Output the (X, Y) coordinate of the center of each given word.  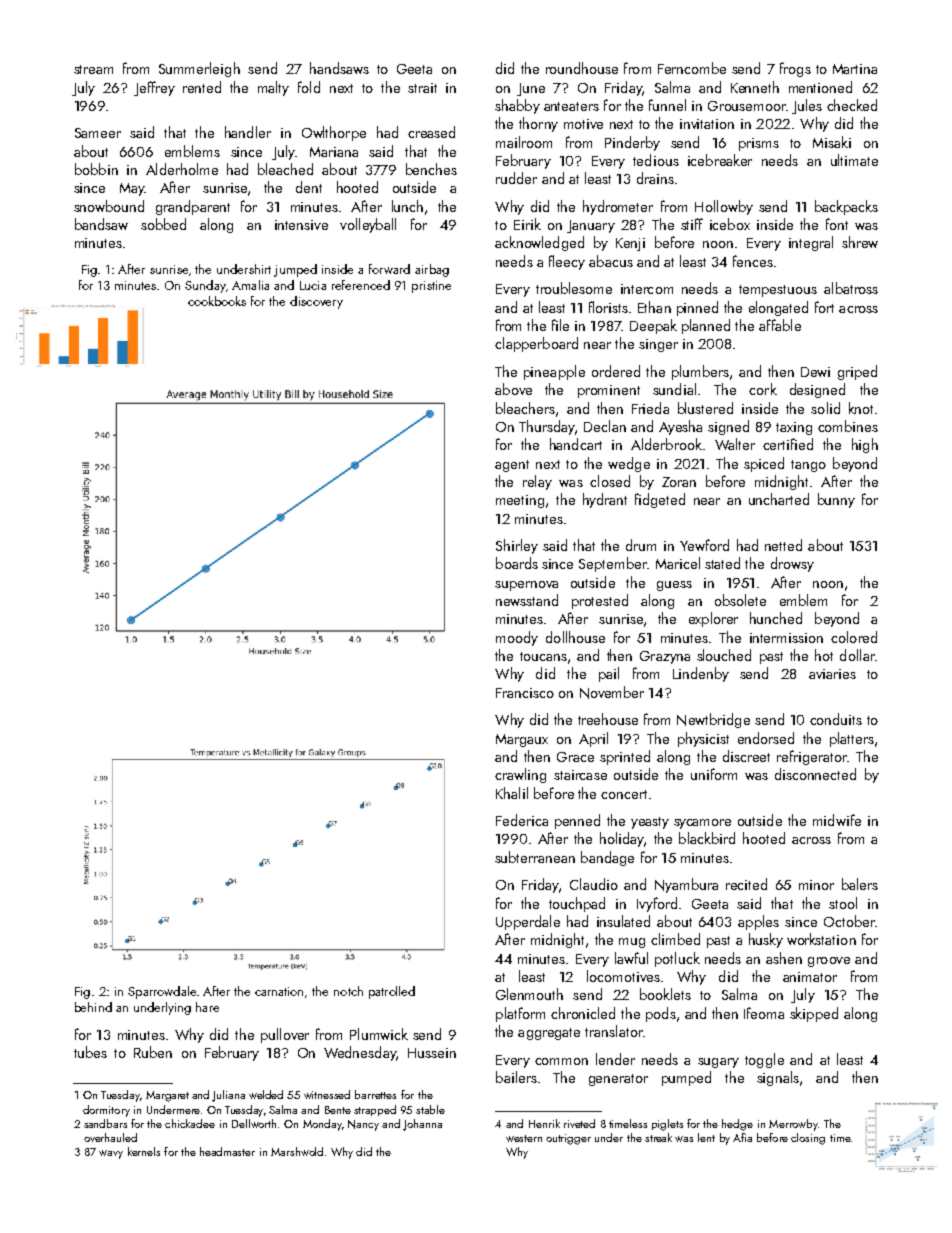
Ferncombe (692, 68)
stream (93, 69)
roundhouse (582, 68)
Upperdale (528, 922)
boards (517, 563)
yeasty (650, 823)
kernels (144, 1151)
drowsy (792, 564)
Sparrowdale (162, 992)
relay (537, 482)
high (865, 445)
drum (641, 545)
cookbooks (217, 301)
